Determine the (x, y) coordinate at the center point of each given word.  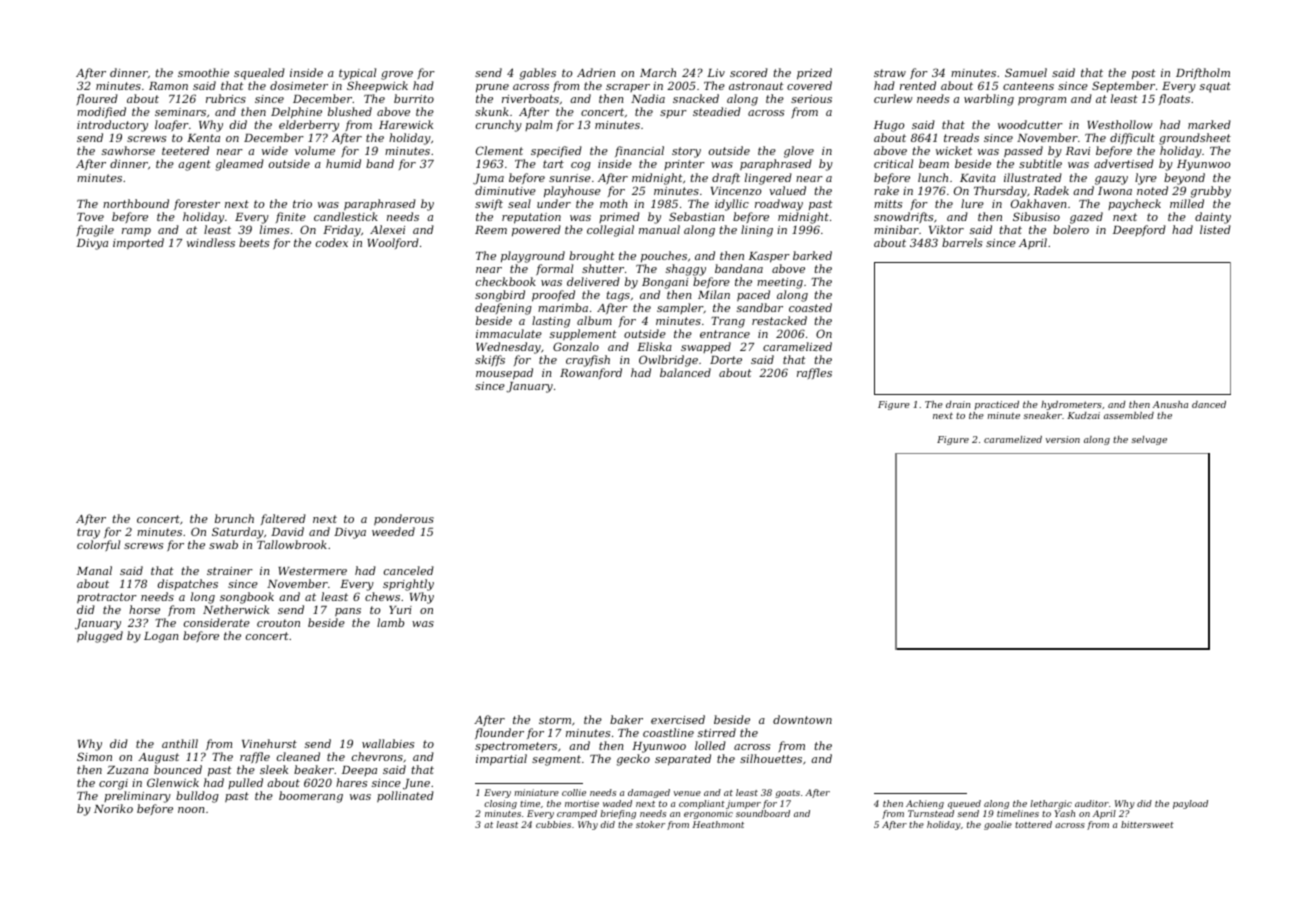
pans (348, 612)
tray (88, 533)
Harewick (406, 124)
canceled (409, 570)
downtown (802, 719)
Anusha (1170, 404)
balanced (685, 372)
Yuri (400, 610)
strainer (230, 571)
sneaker (1042, 415)
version (1063, 439)
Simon (94, 756)
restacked (779, 320)
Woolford (393, 243)
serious (811, 99)
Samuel (1026, 72)
